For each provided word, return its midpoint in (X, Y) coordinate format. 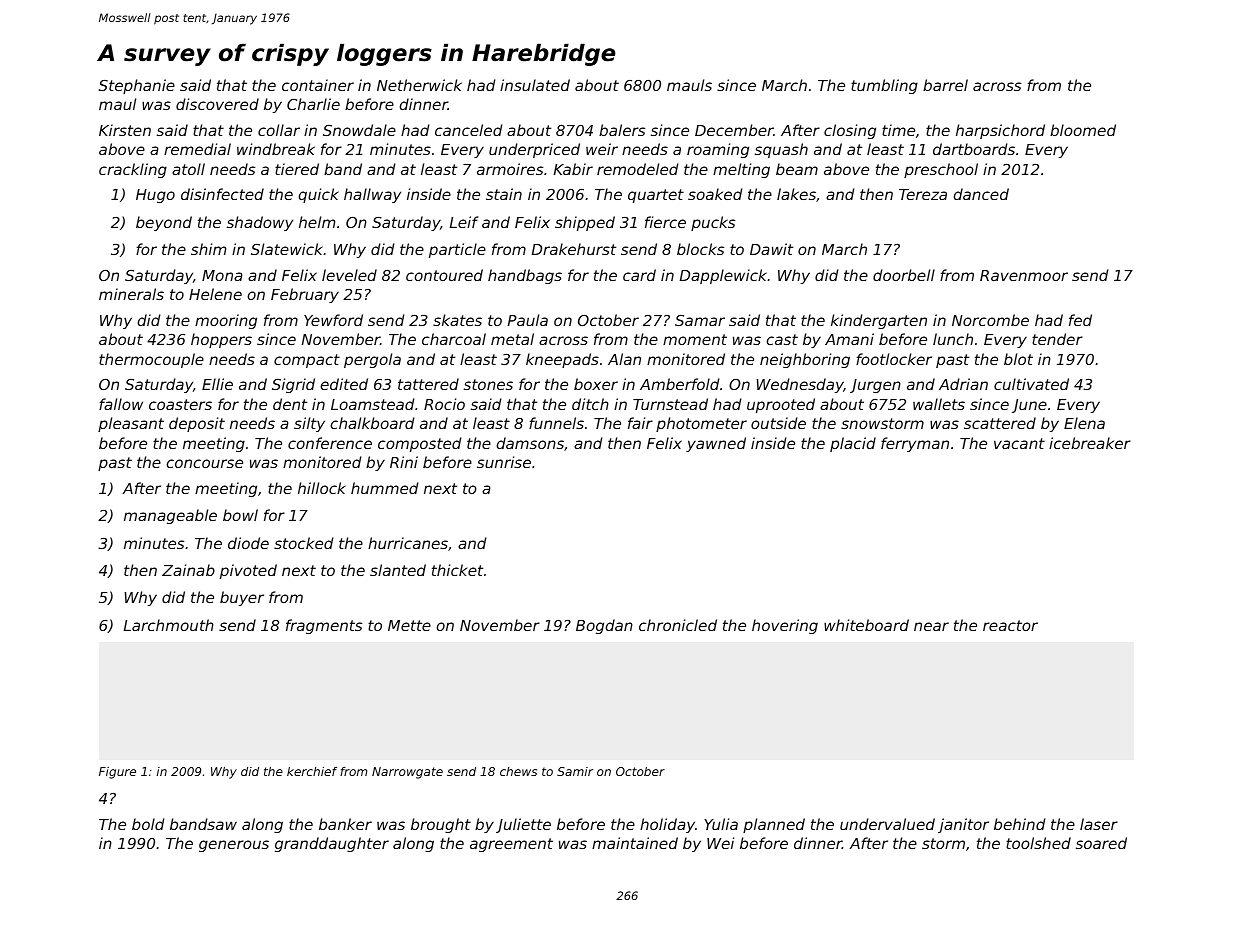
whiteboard (866, 625)
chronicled (678, 625)
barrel (945, 85)
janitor (963, 825)
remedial (197, 149)
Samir (575, 771)
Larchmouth (169, 625)
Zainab (188, 570)
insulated (535, 85)
